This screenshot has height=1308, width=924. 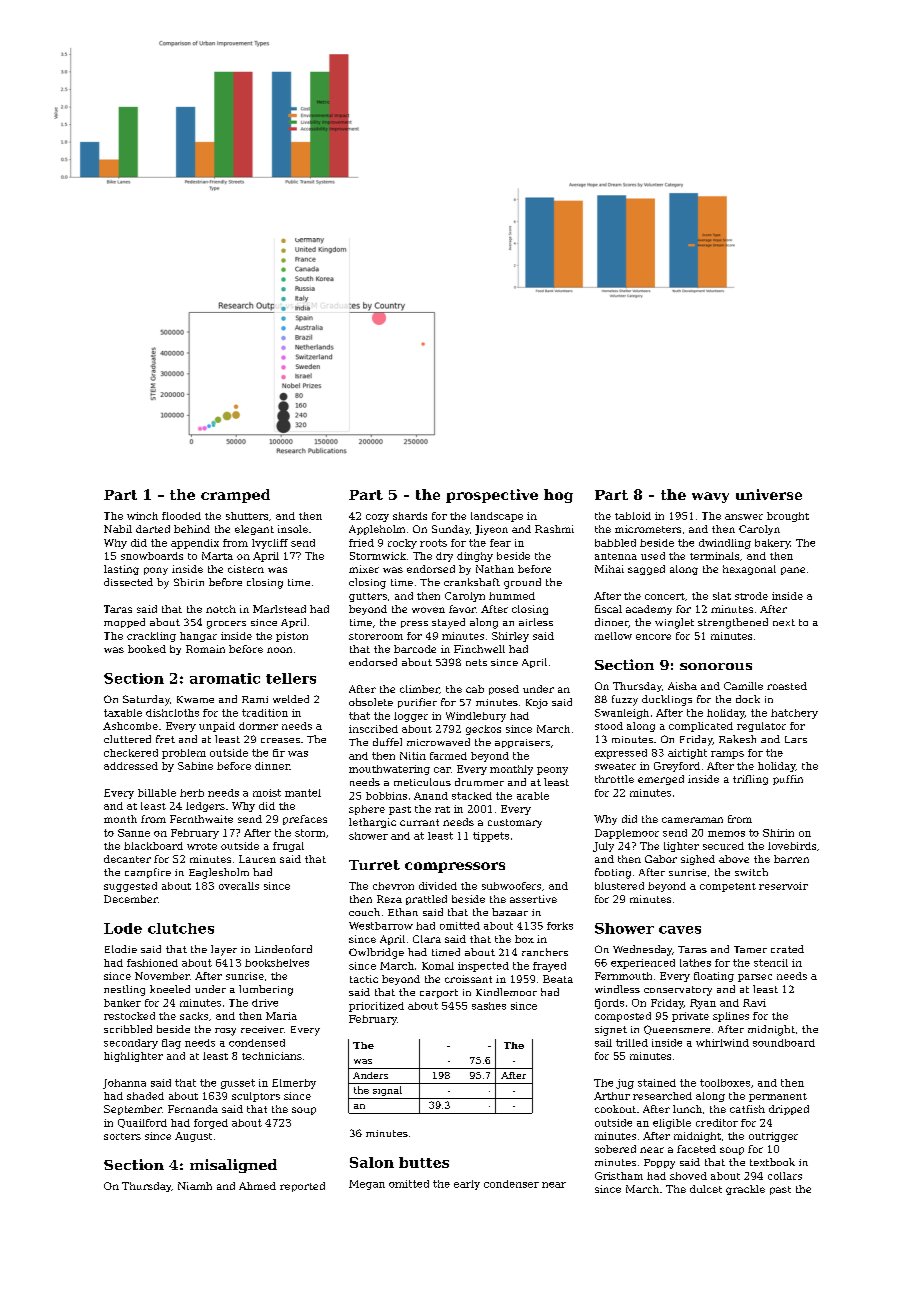 I want to click on hog, so click(x=558, y=496).
